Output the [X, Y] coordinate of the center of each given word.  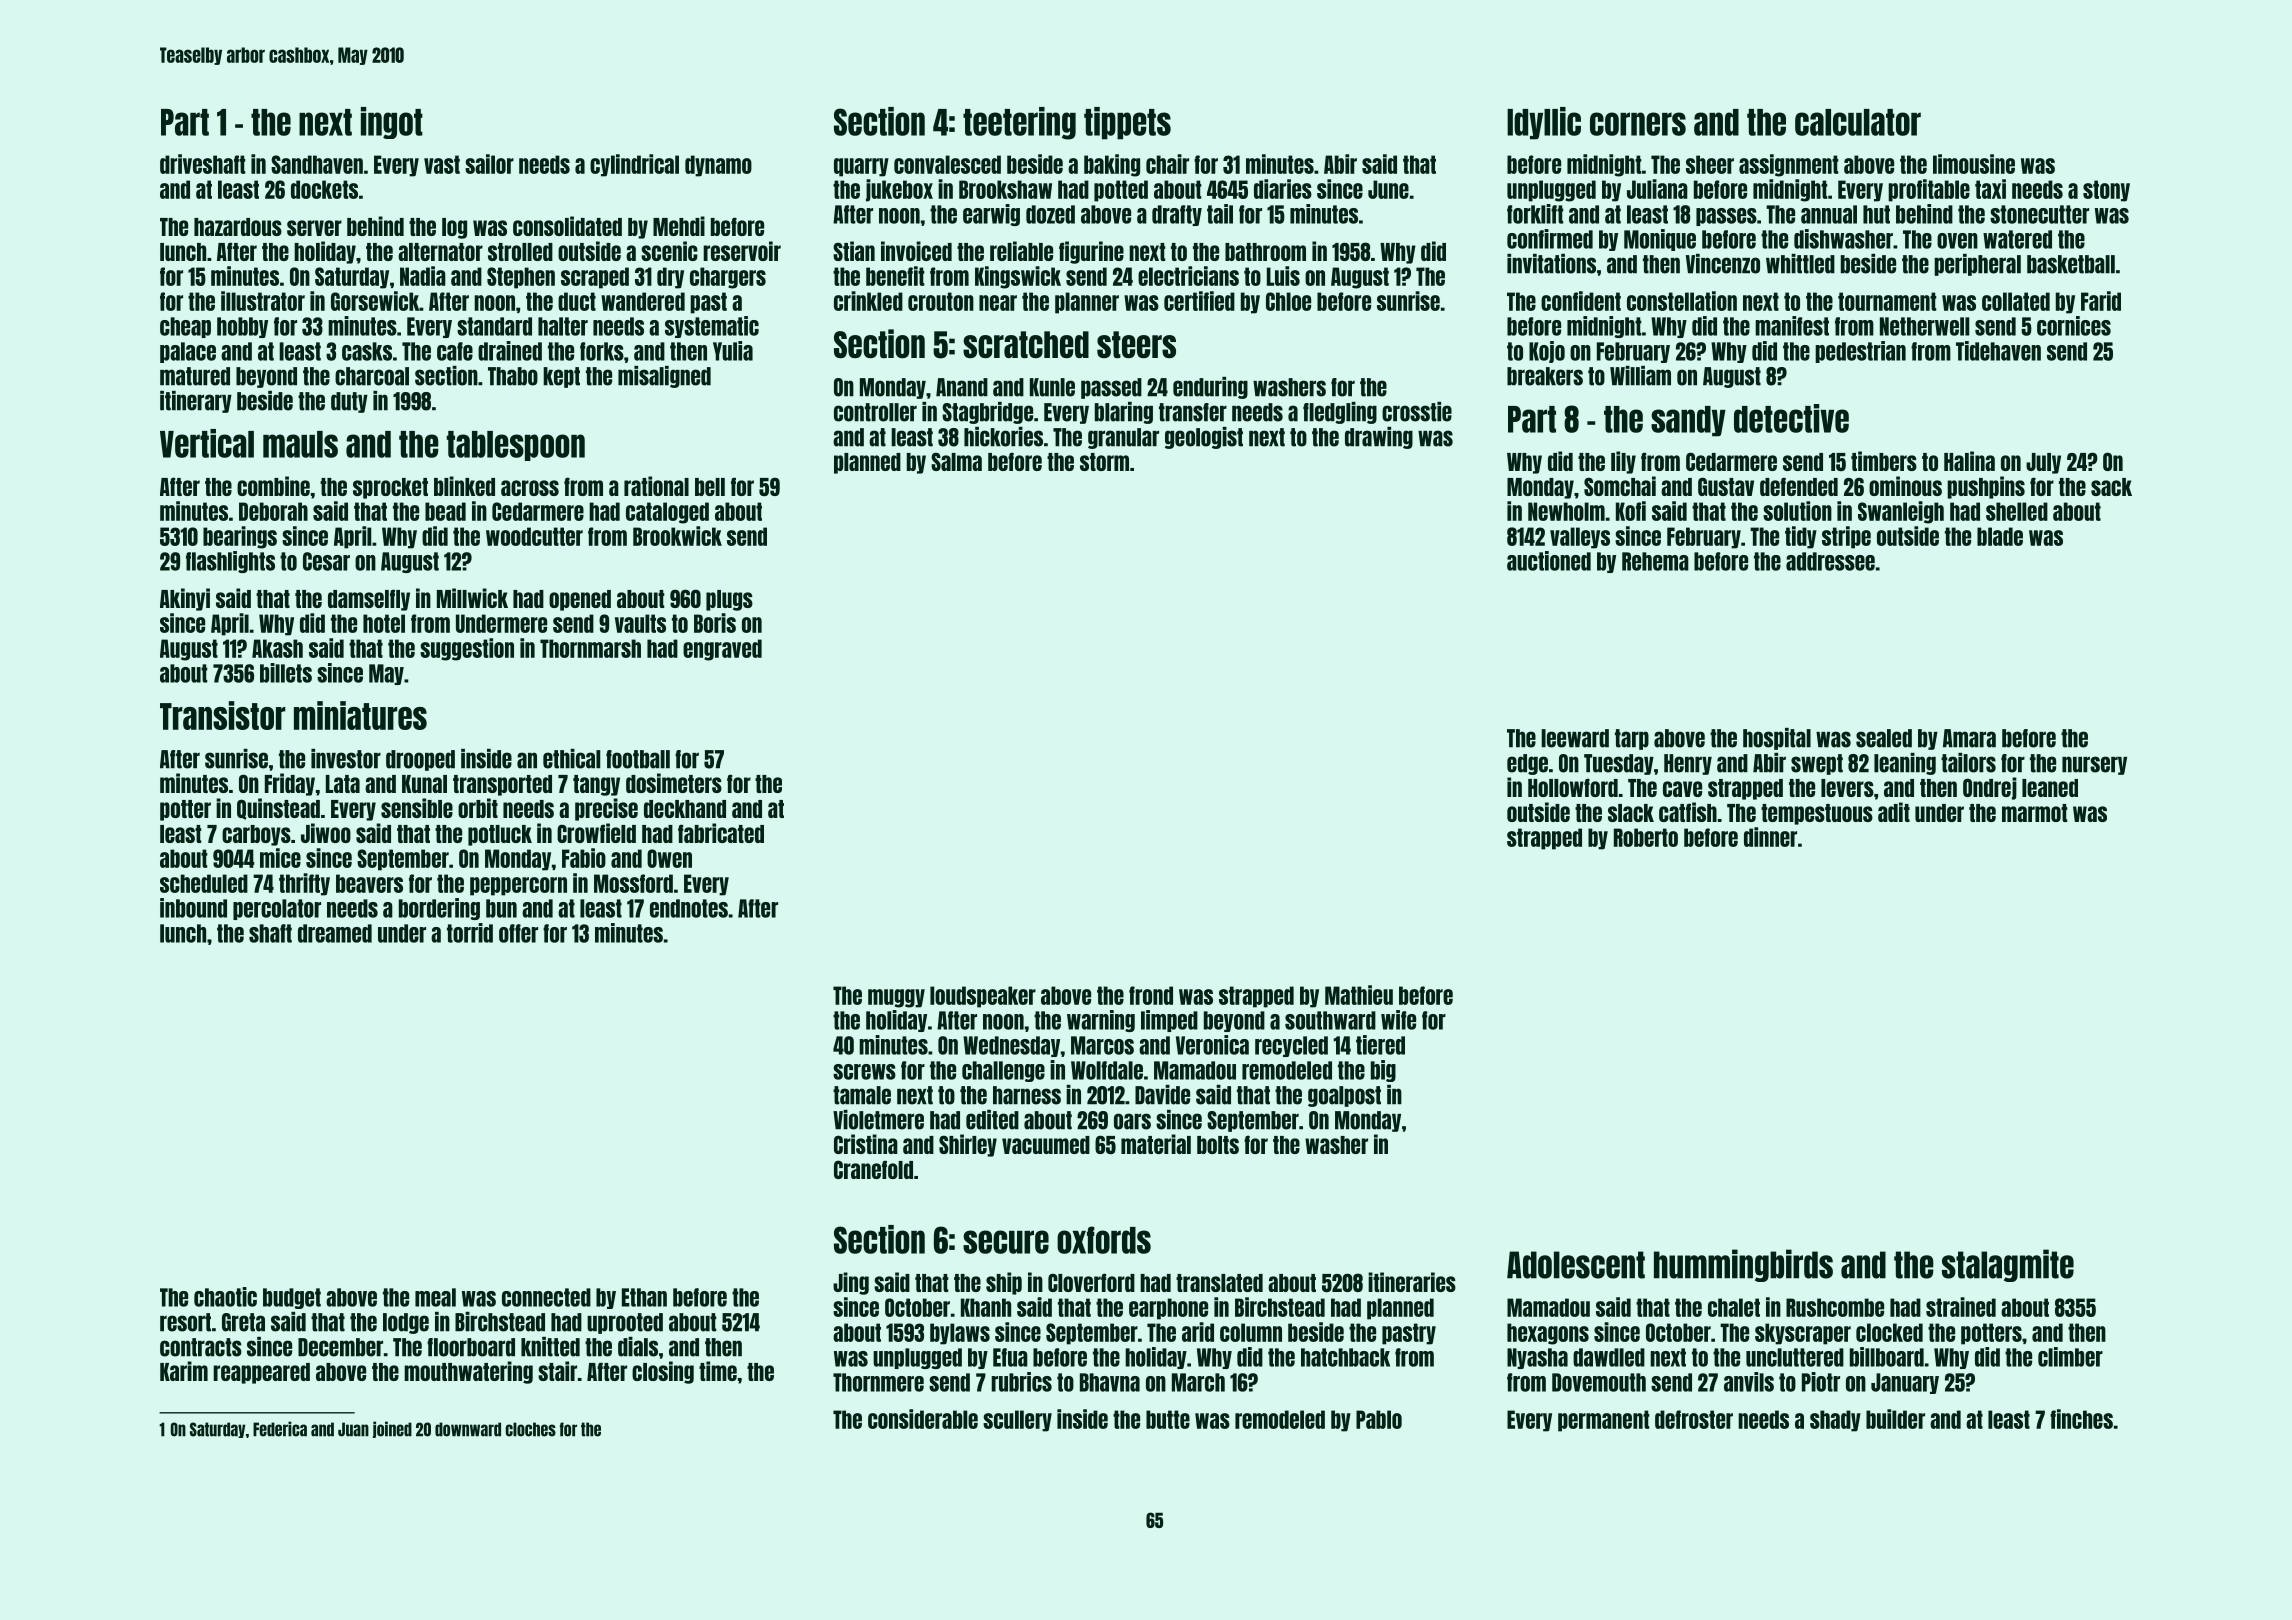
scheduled [204, 883]
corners [1638, 124]
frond [1151, 995]
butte [1168, 1419]
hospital [1777, 739]
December [340, 1347]
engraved [722, 650]
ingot [392, 123]
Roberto [1646, 837]
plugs [729, 600]
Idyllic [1544, 123]
